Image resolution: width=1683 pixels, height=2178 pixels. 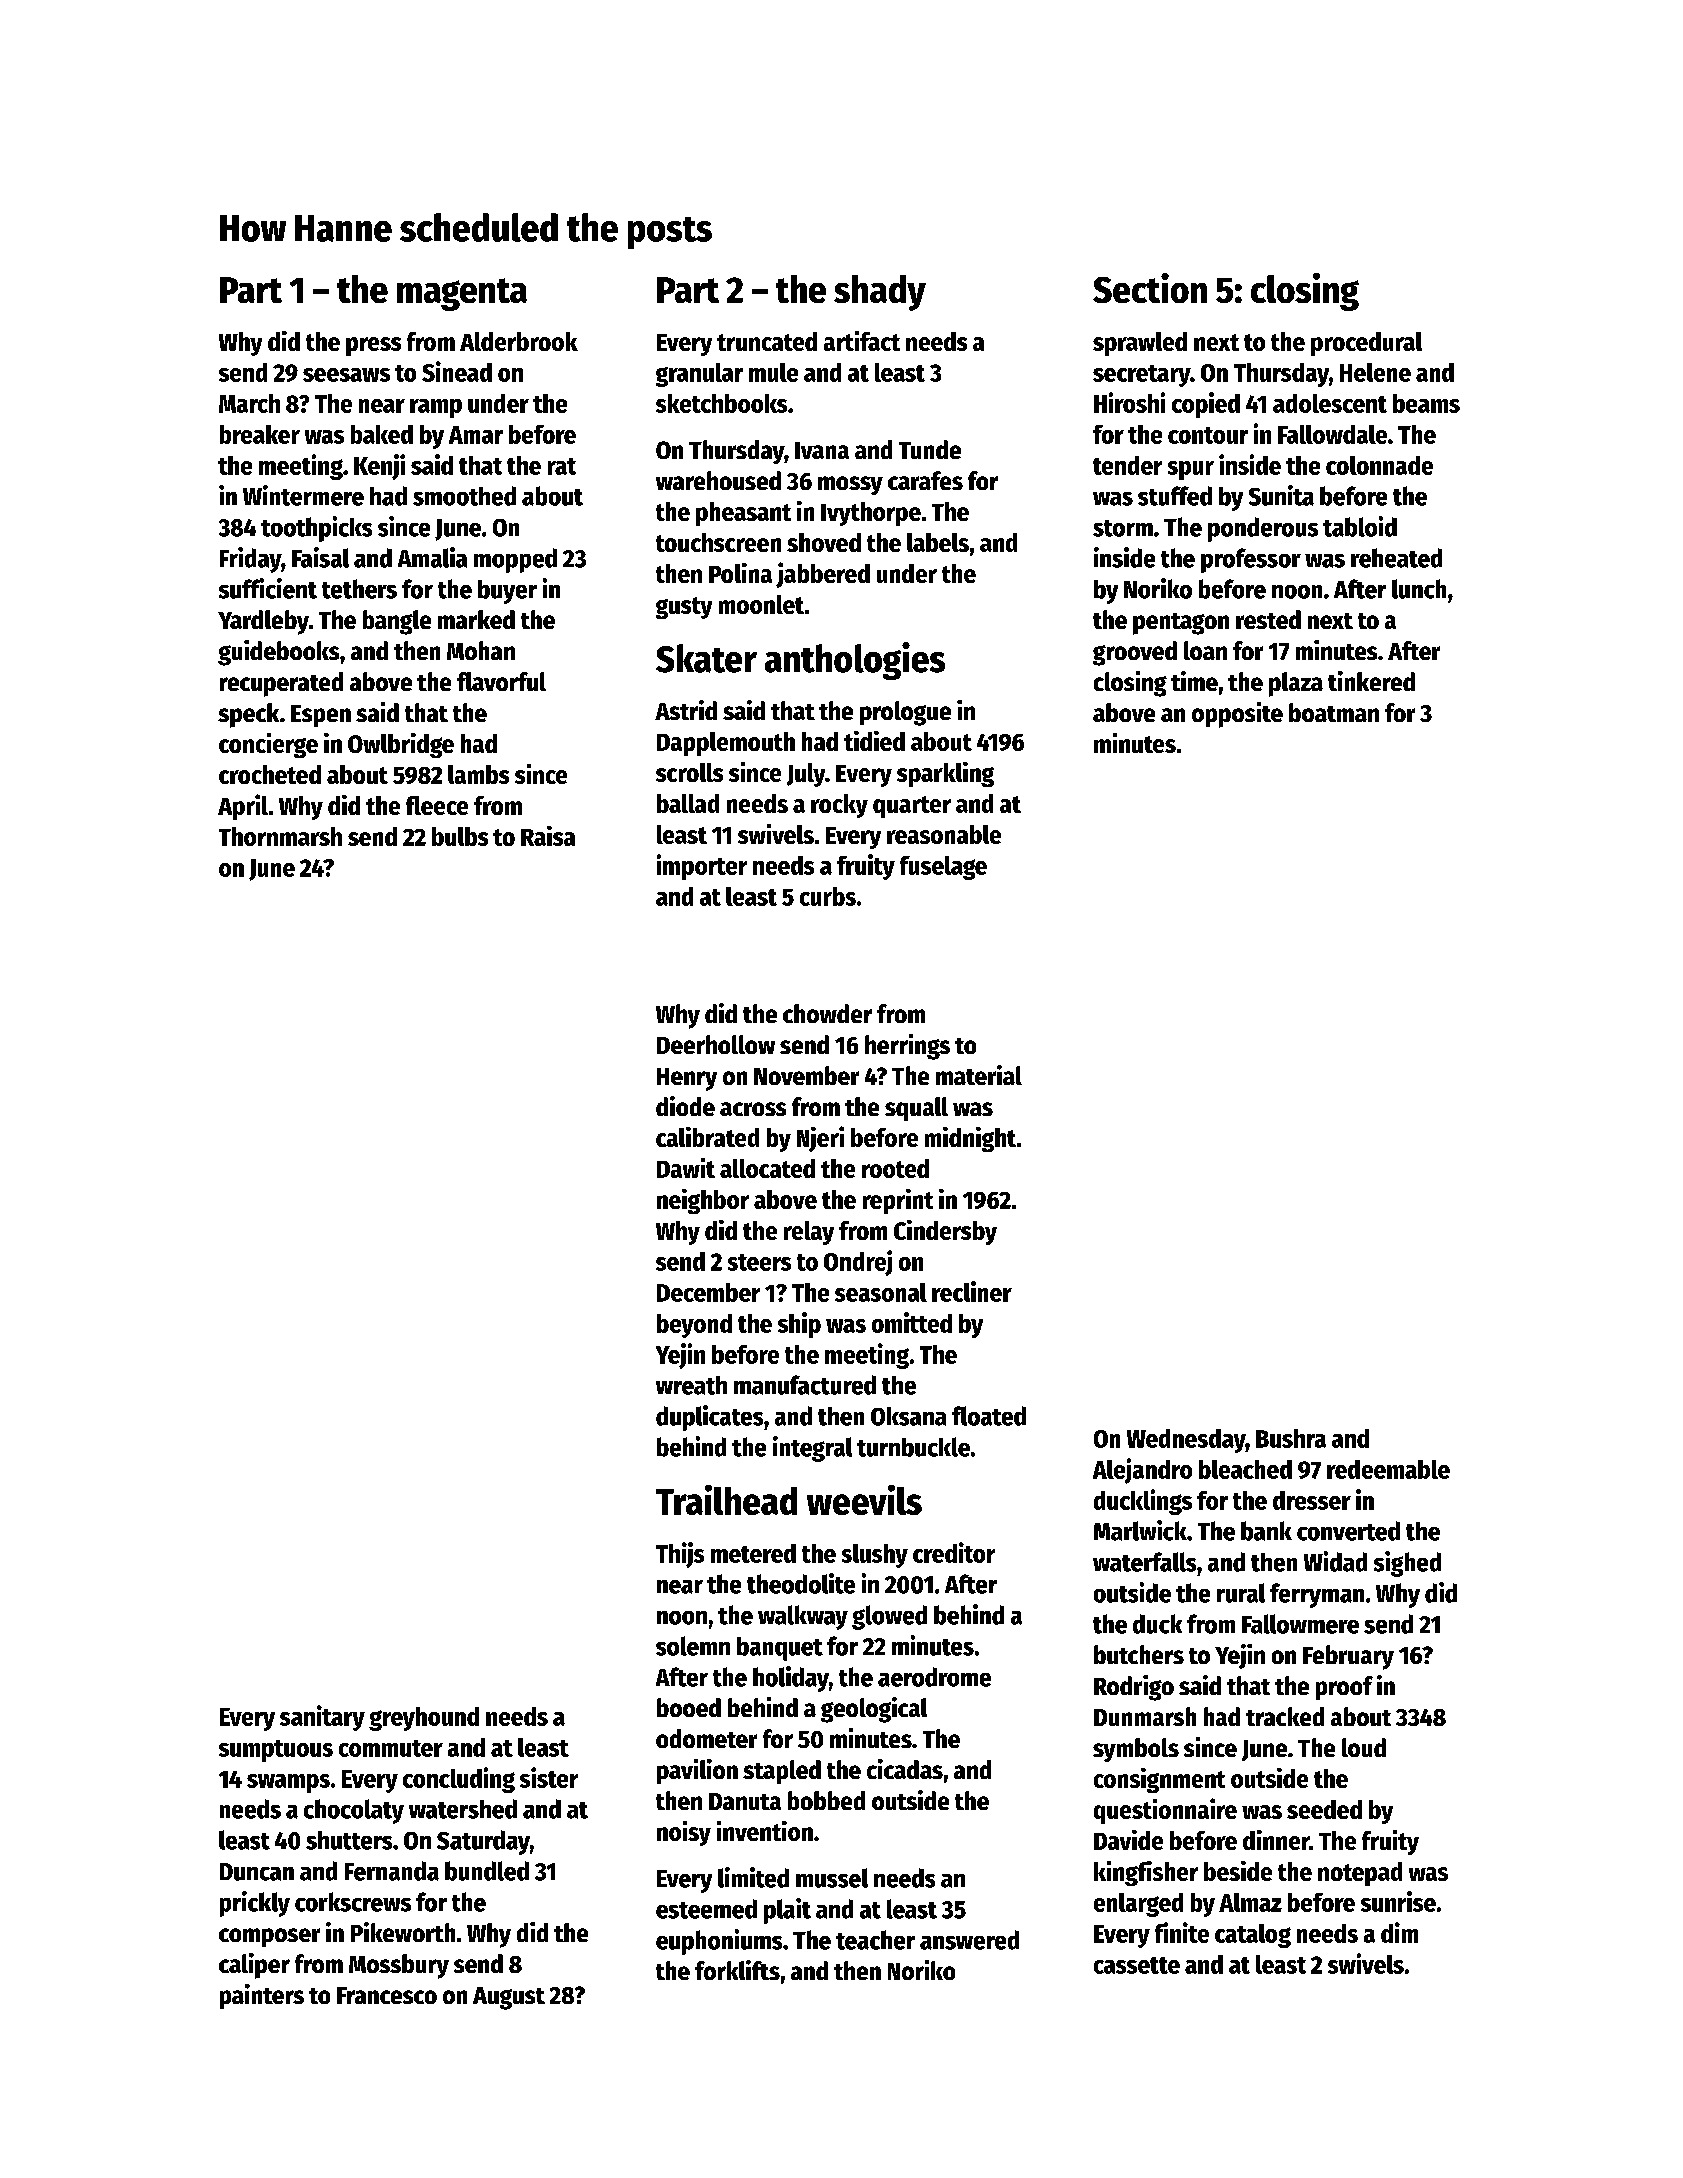 I want to click on shady, so click(x=880, y=293).
